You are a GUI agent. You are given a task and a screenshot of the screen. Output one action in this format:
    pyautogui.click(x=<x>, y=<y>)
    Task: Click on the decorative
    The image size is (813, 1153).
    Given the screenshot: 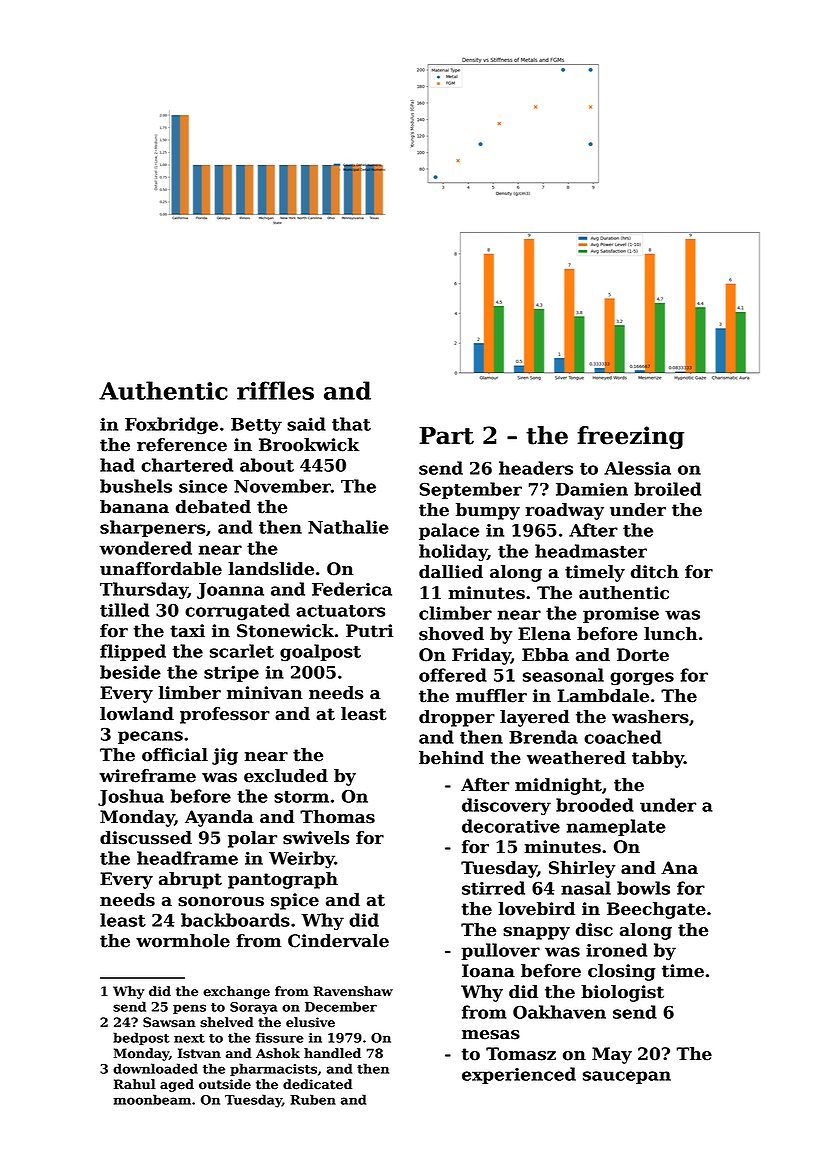 What is the action you would take?
    pyautogui.click(x=511, y=826)
